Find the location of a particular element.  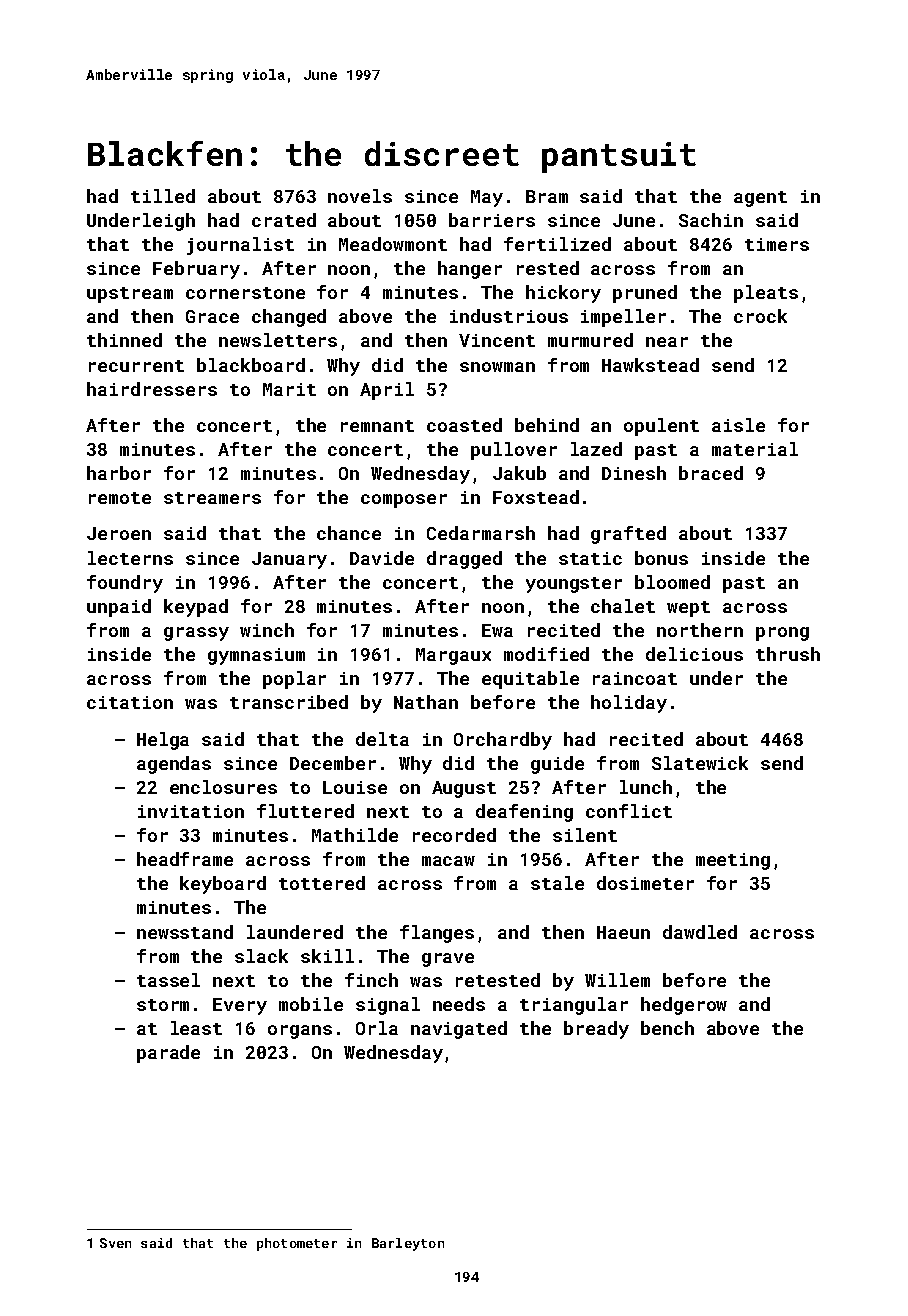

tilled is located at coordinates (163, 196).
